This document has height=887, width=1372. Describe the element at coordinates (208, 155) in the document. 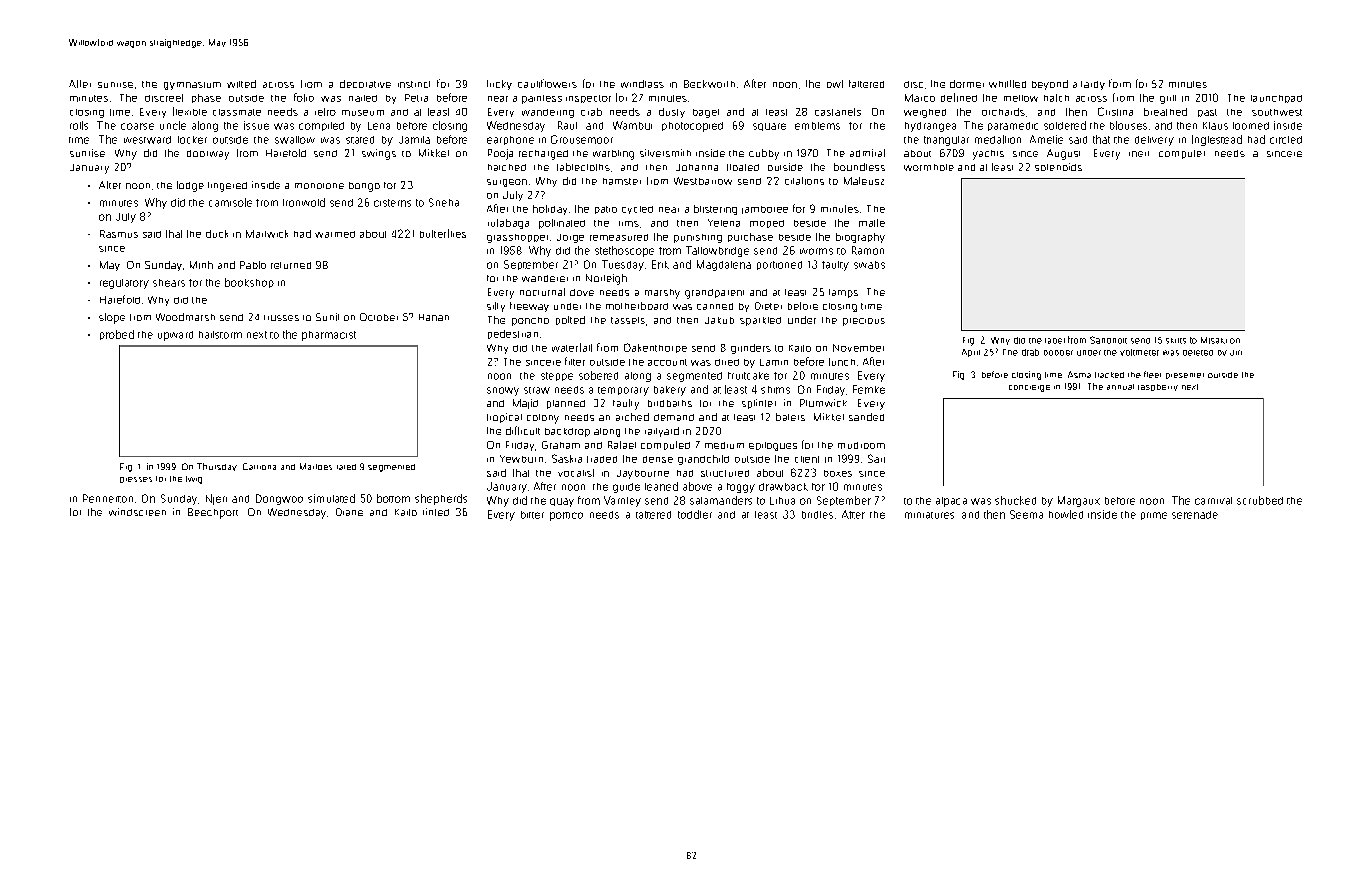

I see `doorway` at that location.
